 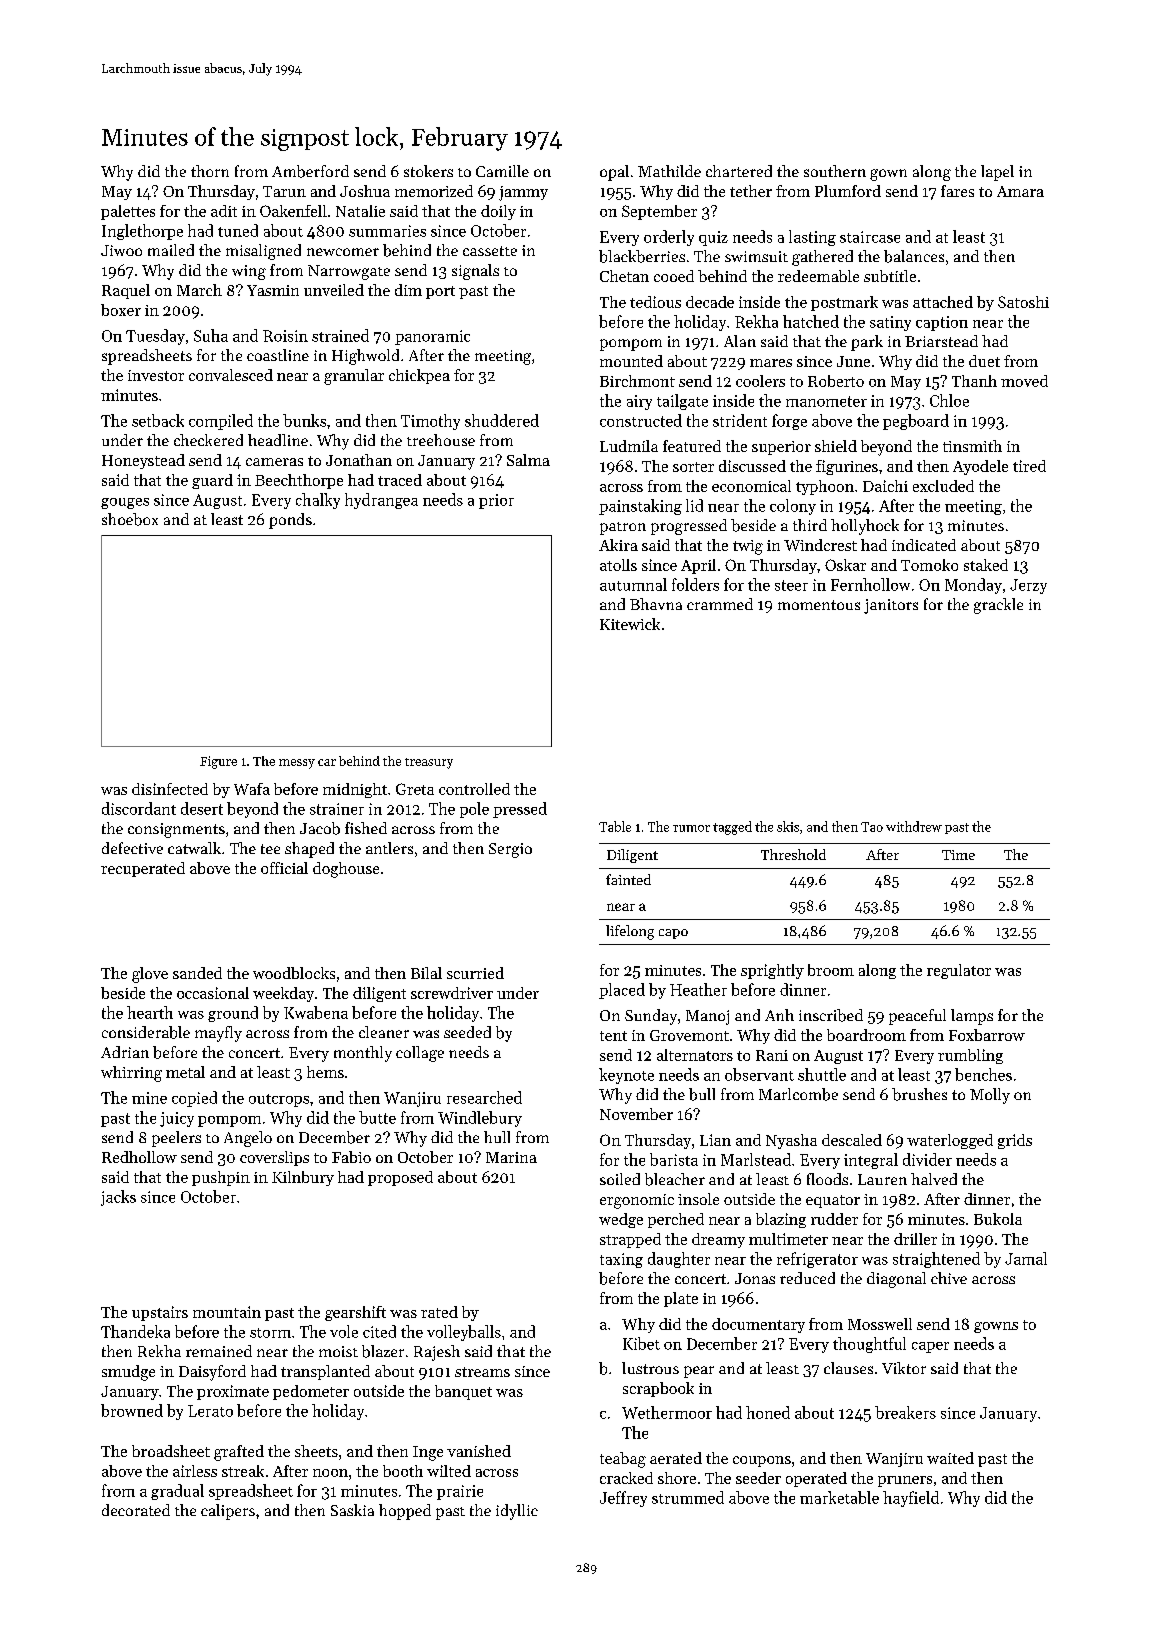 I want to click on boxer, so click(x=121, y=310).
